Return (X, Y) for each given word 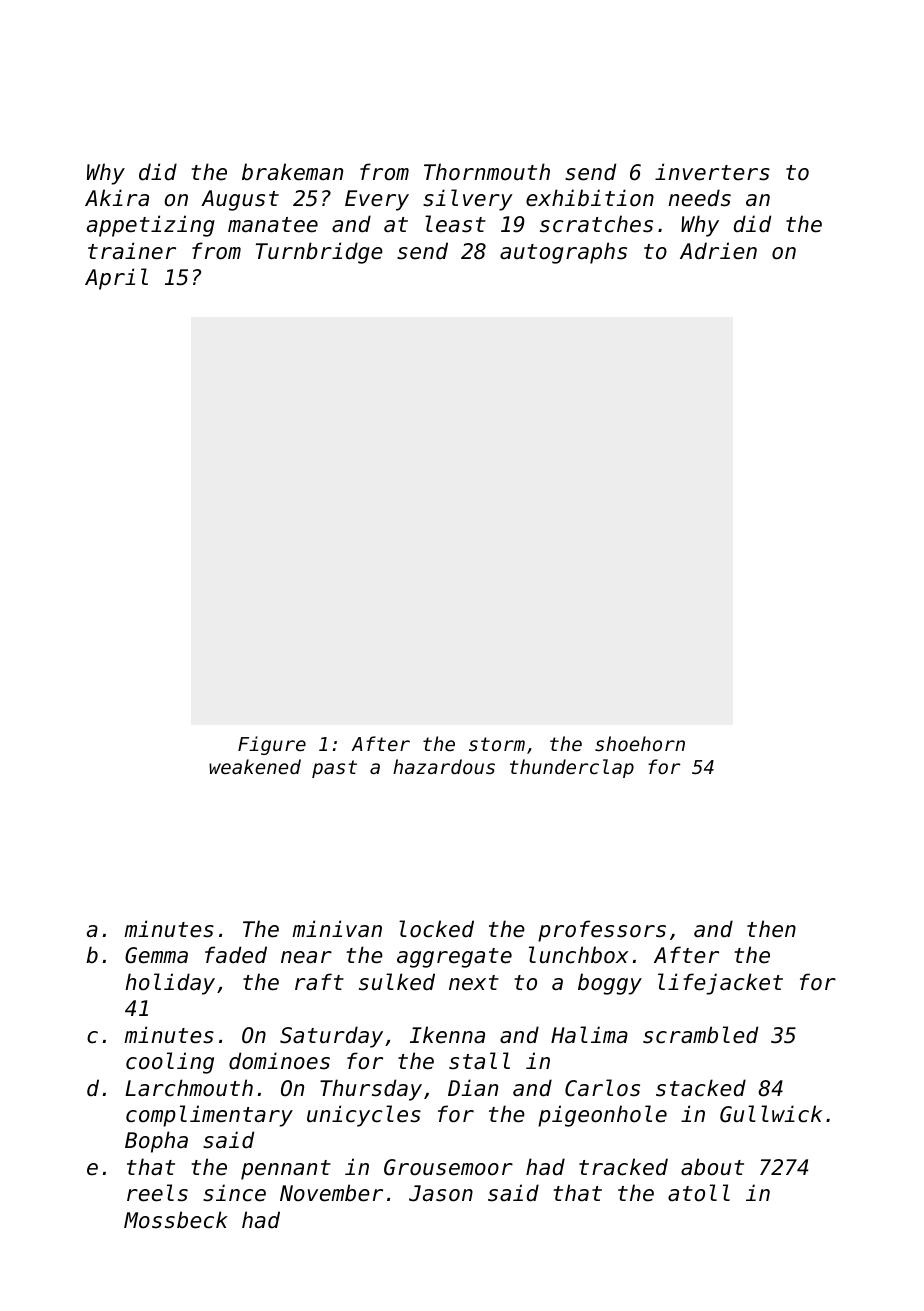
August (240, 200)
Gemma (156, 955)
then (771, 929)
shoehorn (640, 743)
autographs (563, 253)
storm (497, 744)
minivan (337, 928)
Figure (272, 745)
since (234, 1193)
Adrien (718, 251)
